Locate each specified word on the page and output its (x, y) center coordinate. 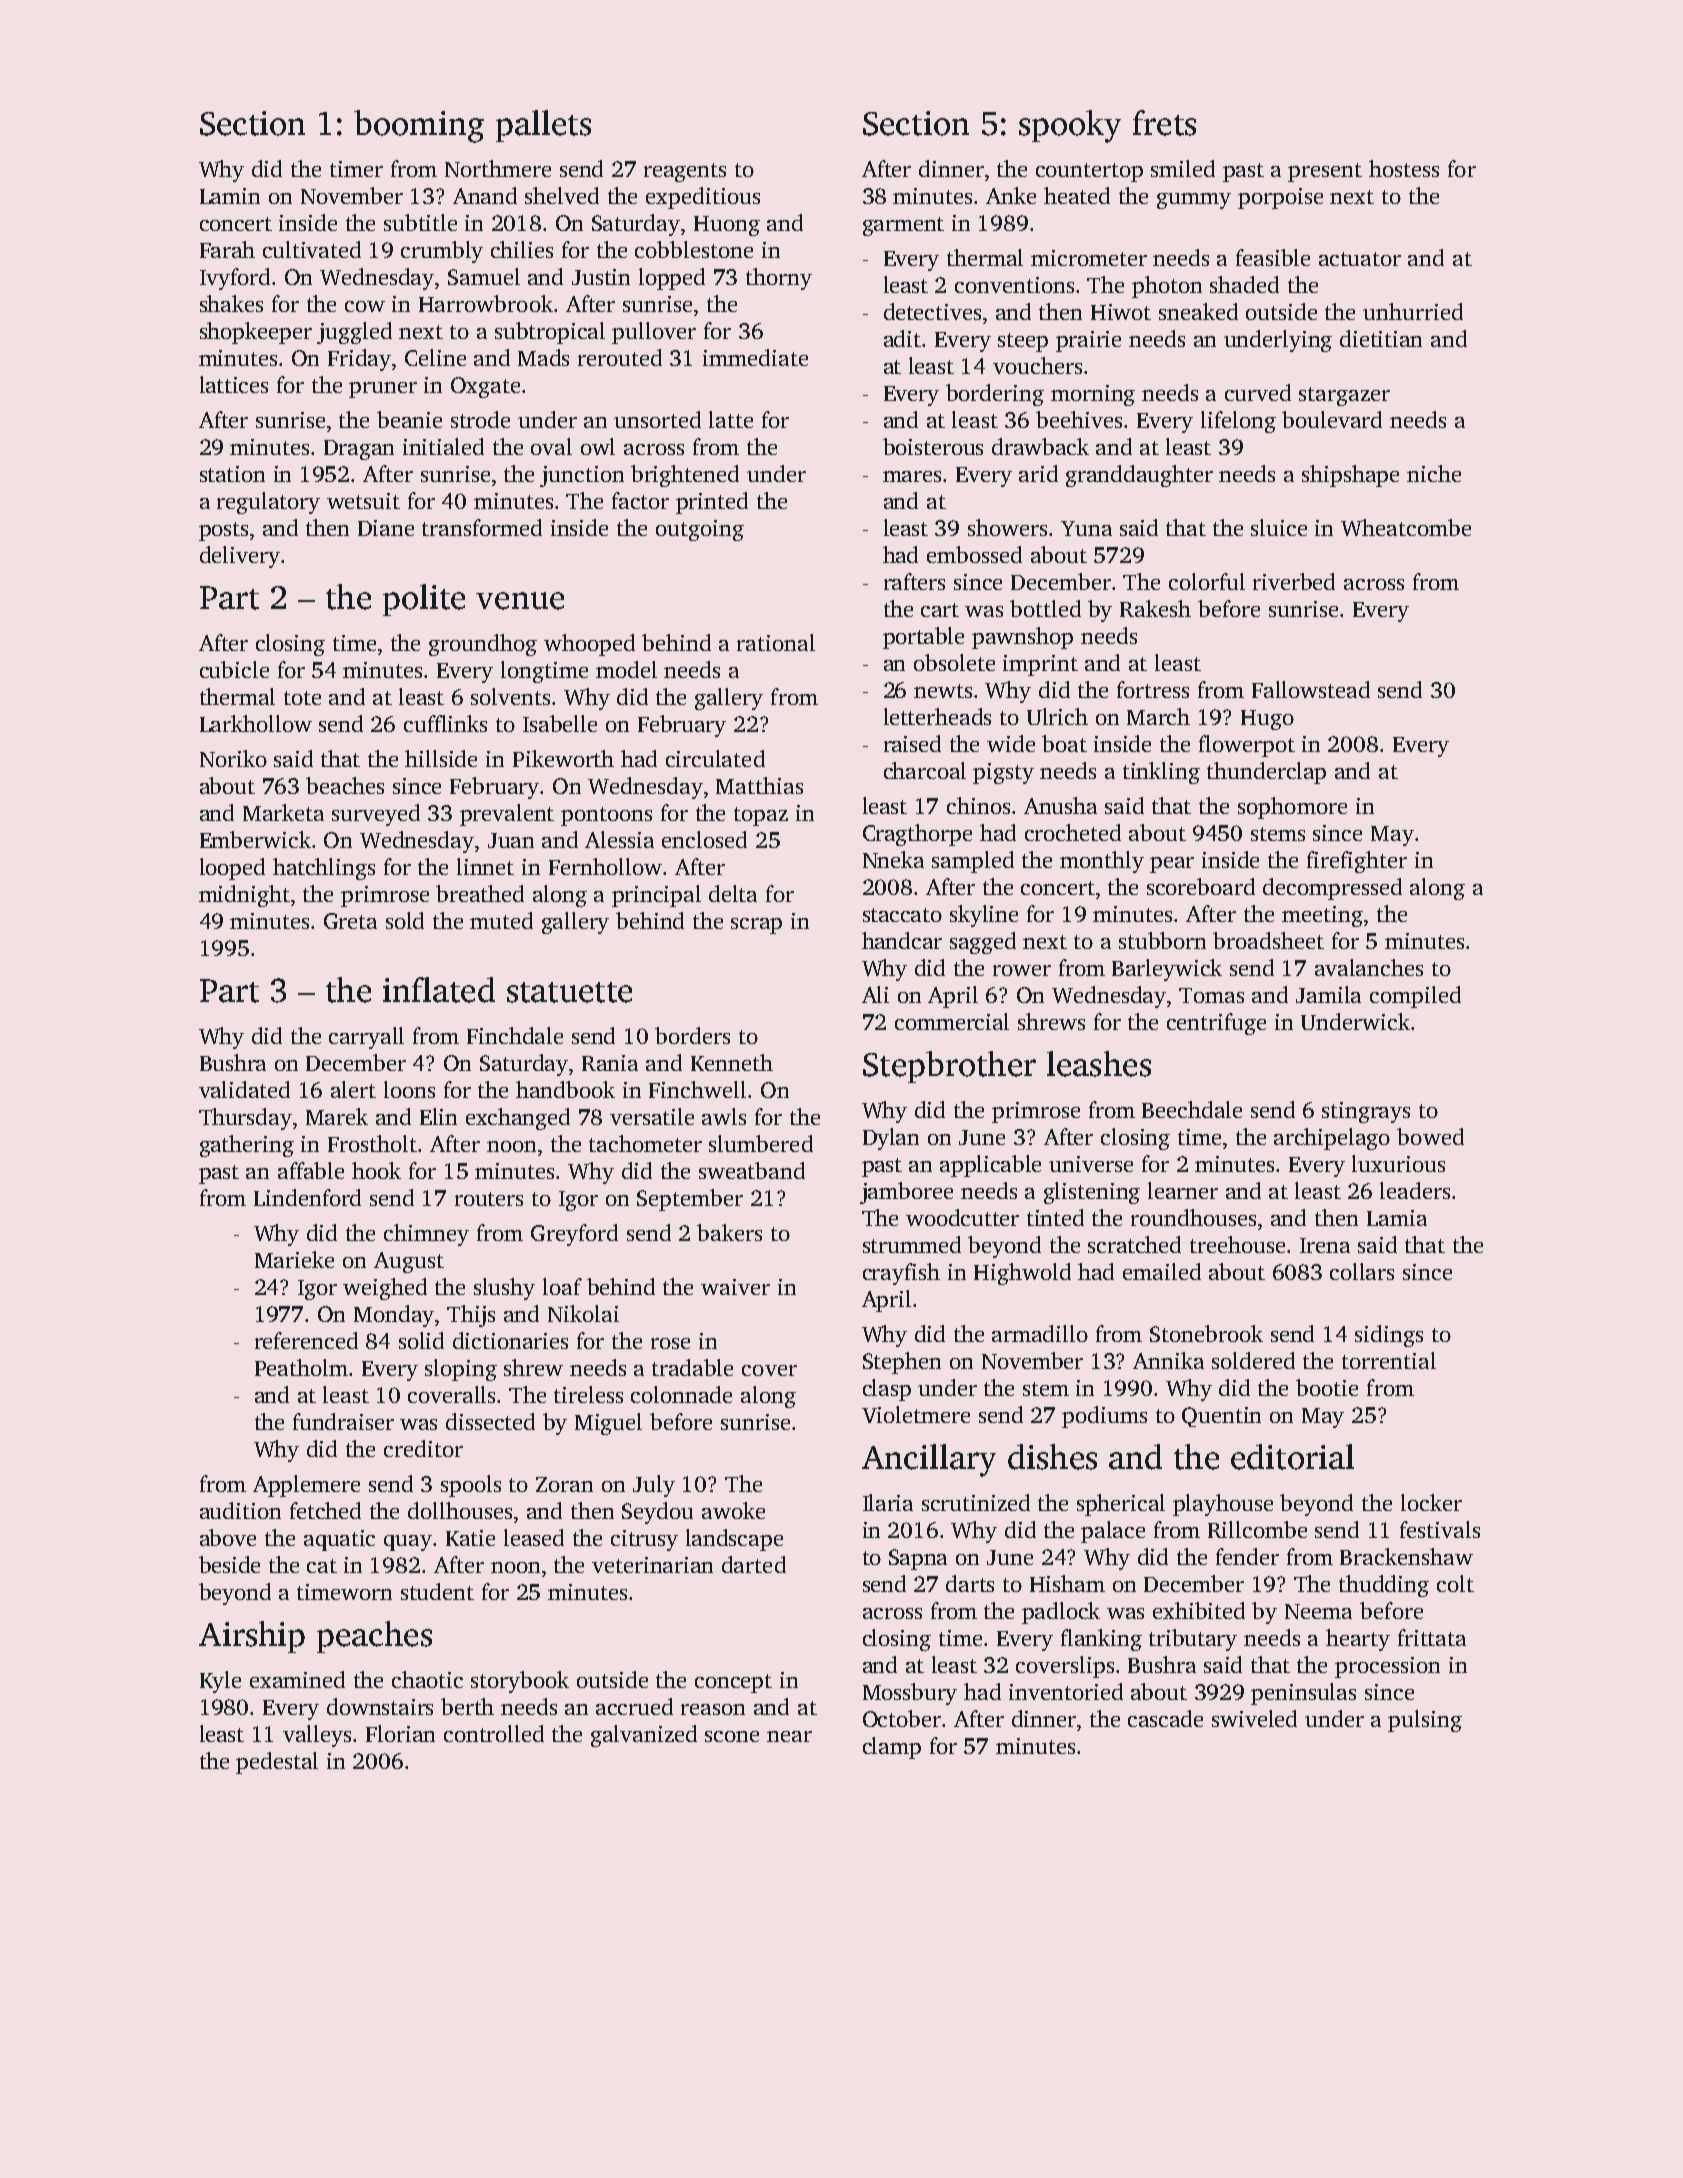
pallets (543, 126)
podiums (1104, 1417)
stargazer (1344, 396)
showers (1007, 527)
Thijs (471, 1316)
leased (534, 1537)
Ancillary (929, 1460)
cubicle (234, 669)
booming (419, 126)
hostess (1404, 168)
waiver (735, 1287)
